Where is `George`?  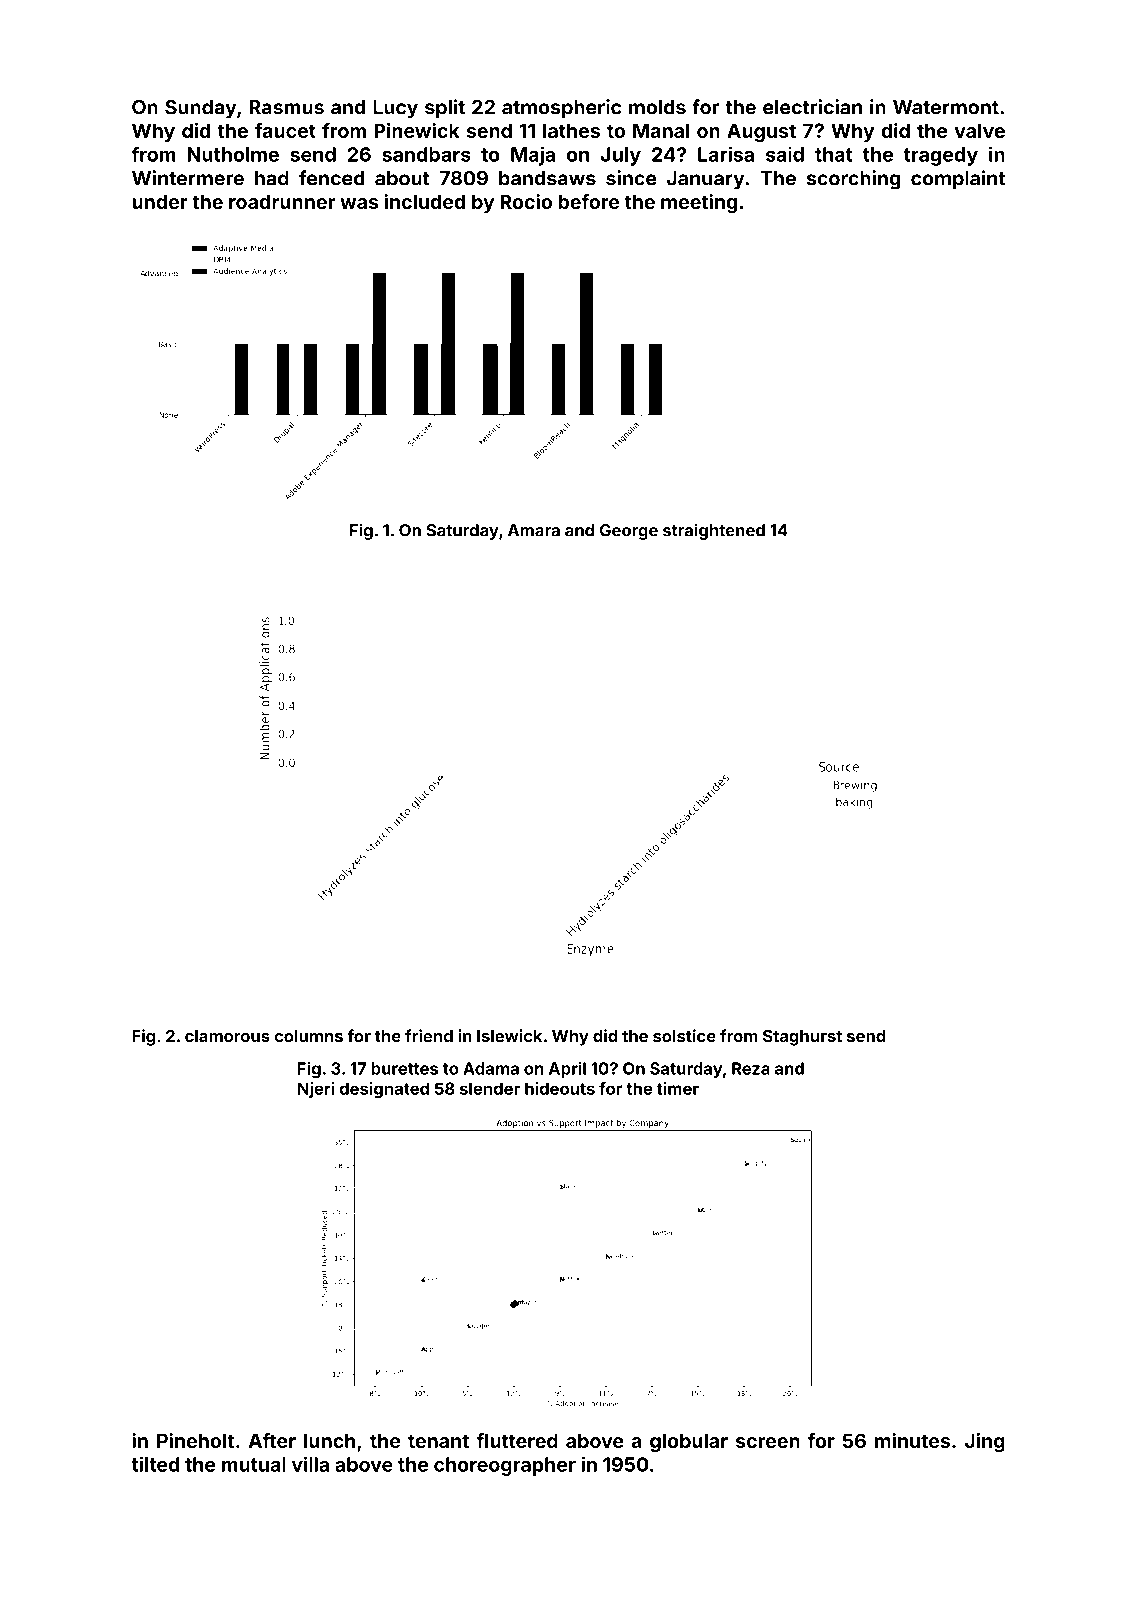
George is located at coordinates (629, 532).
